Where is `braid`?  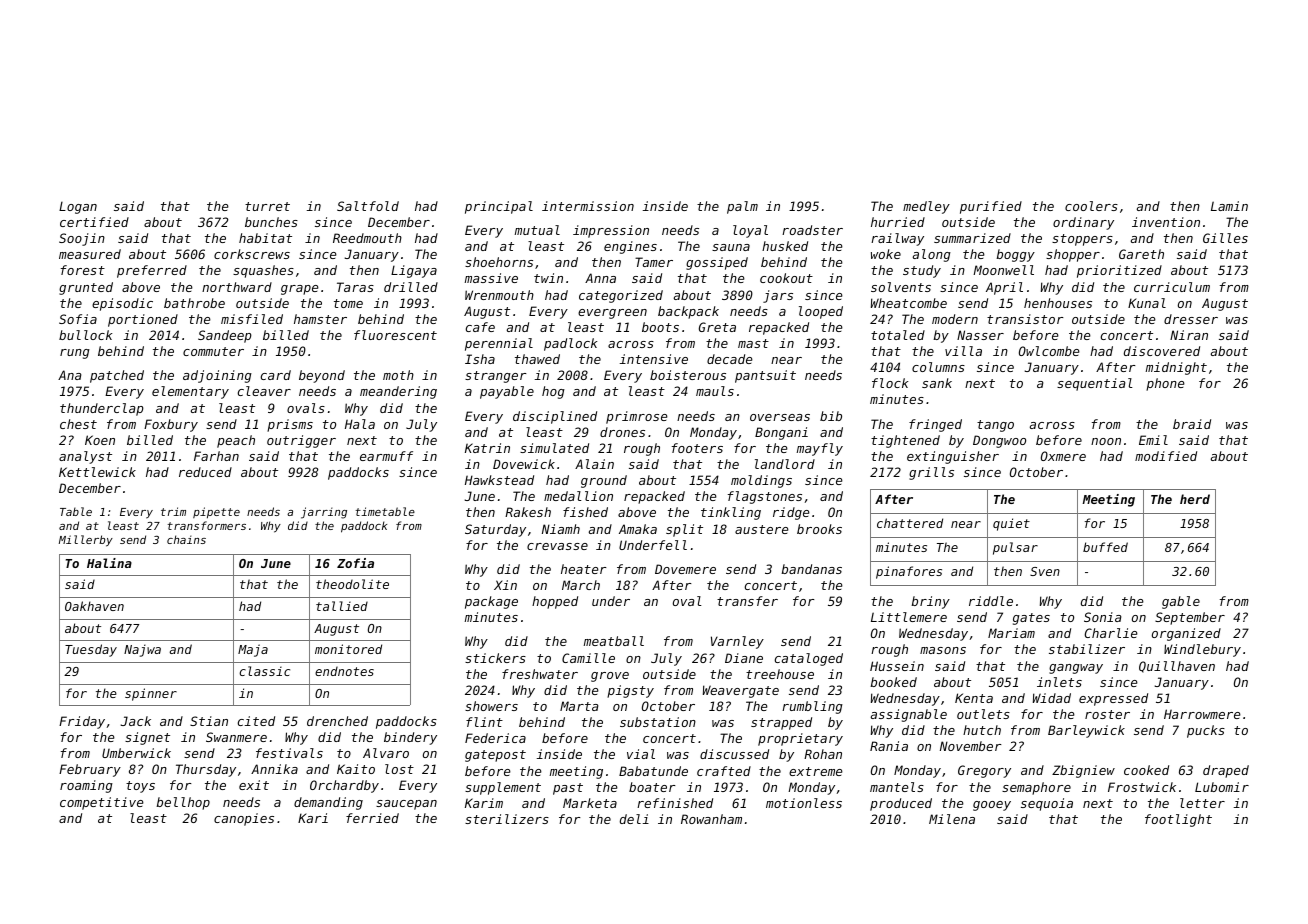 braid is located at coordinates (1192, 424).
